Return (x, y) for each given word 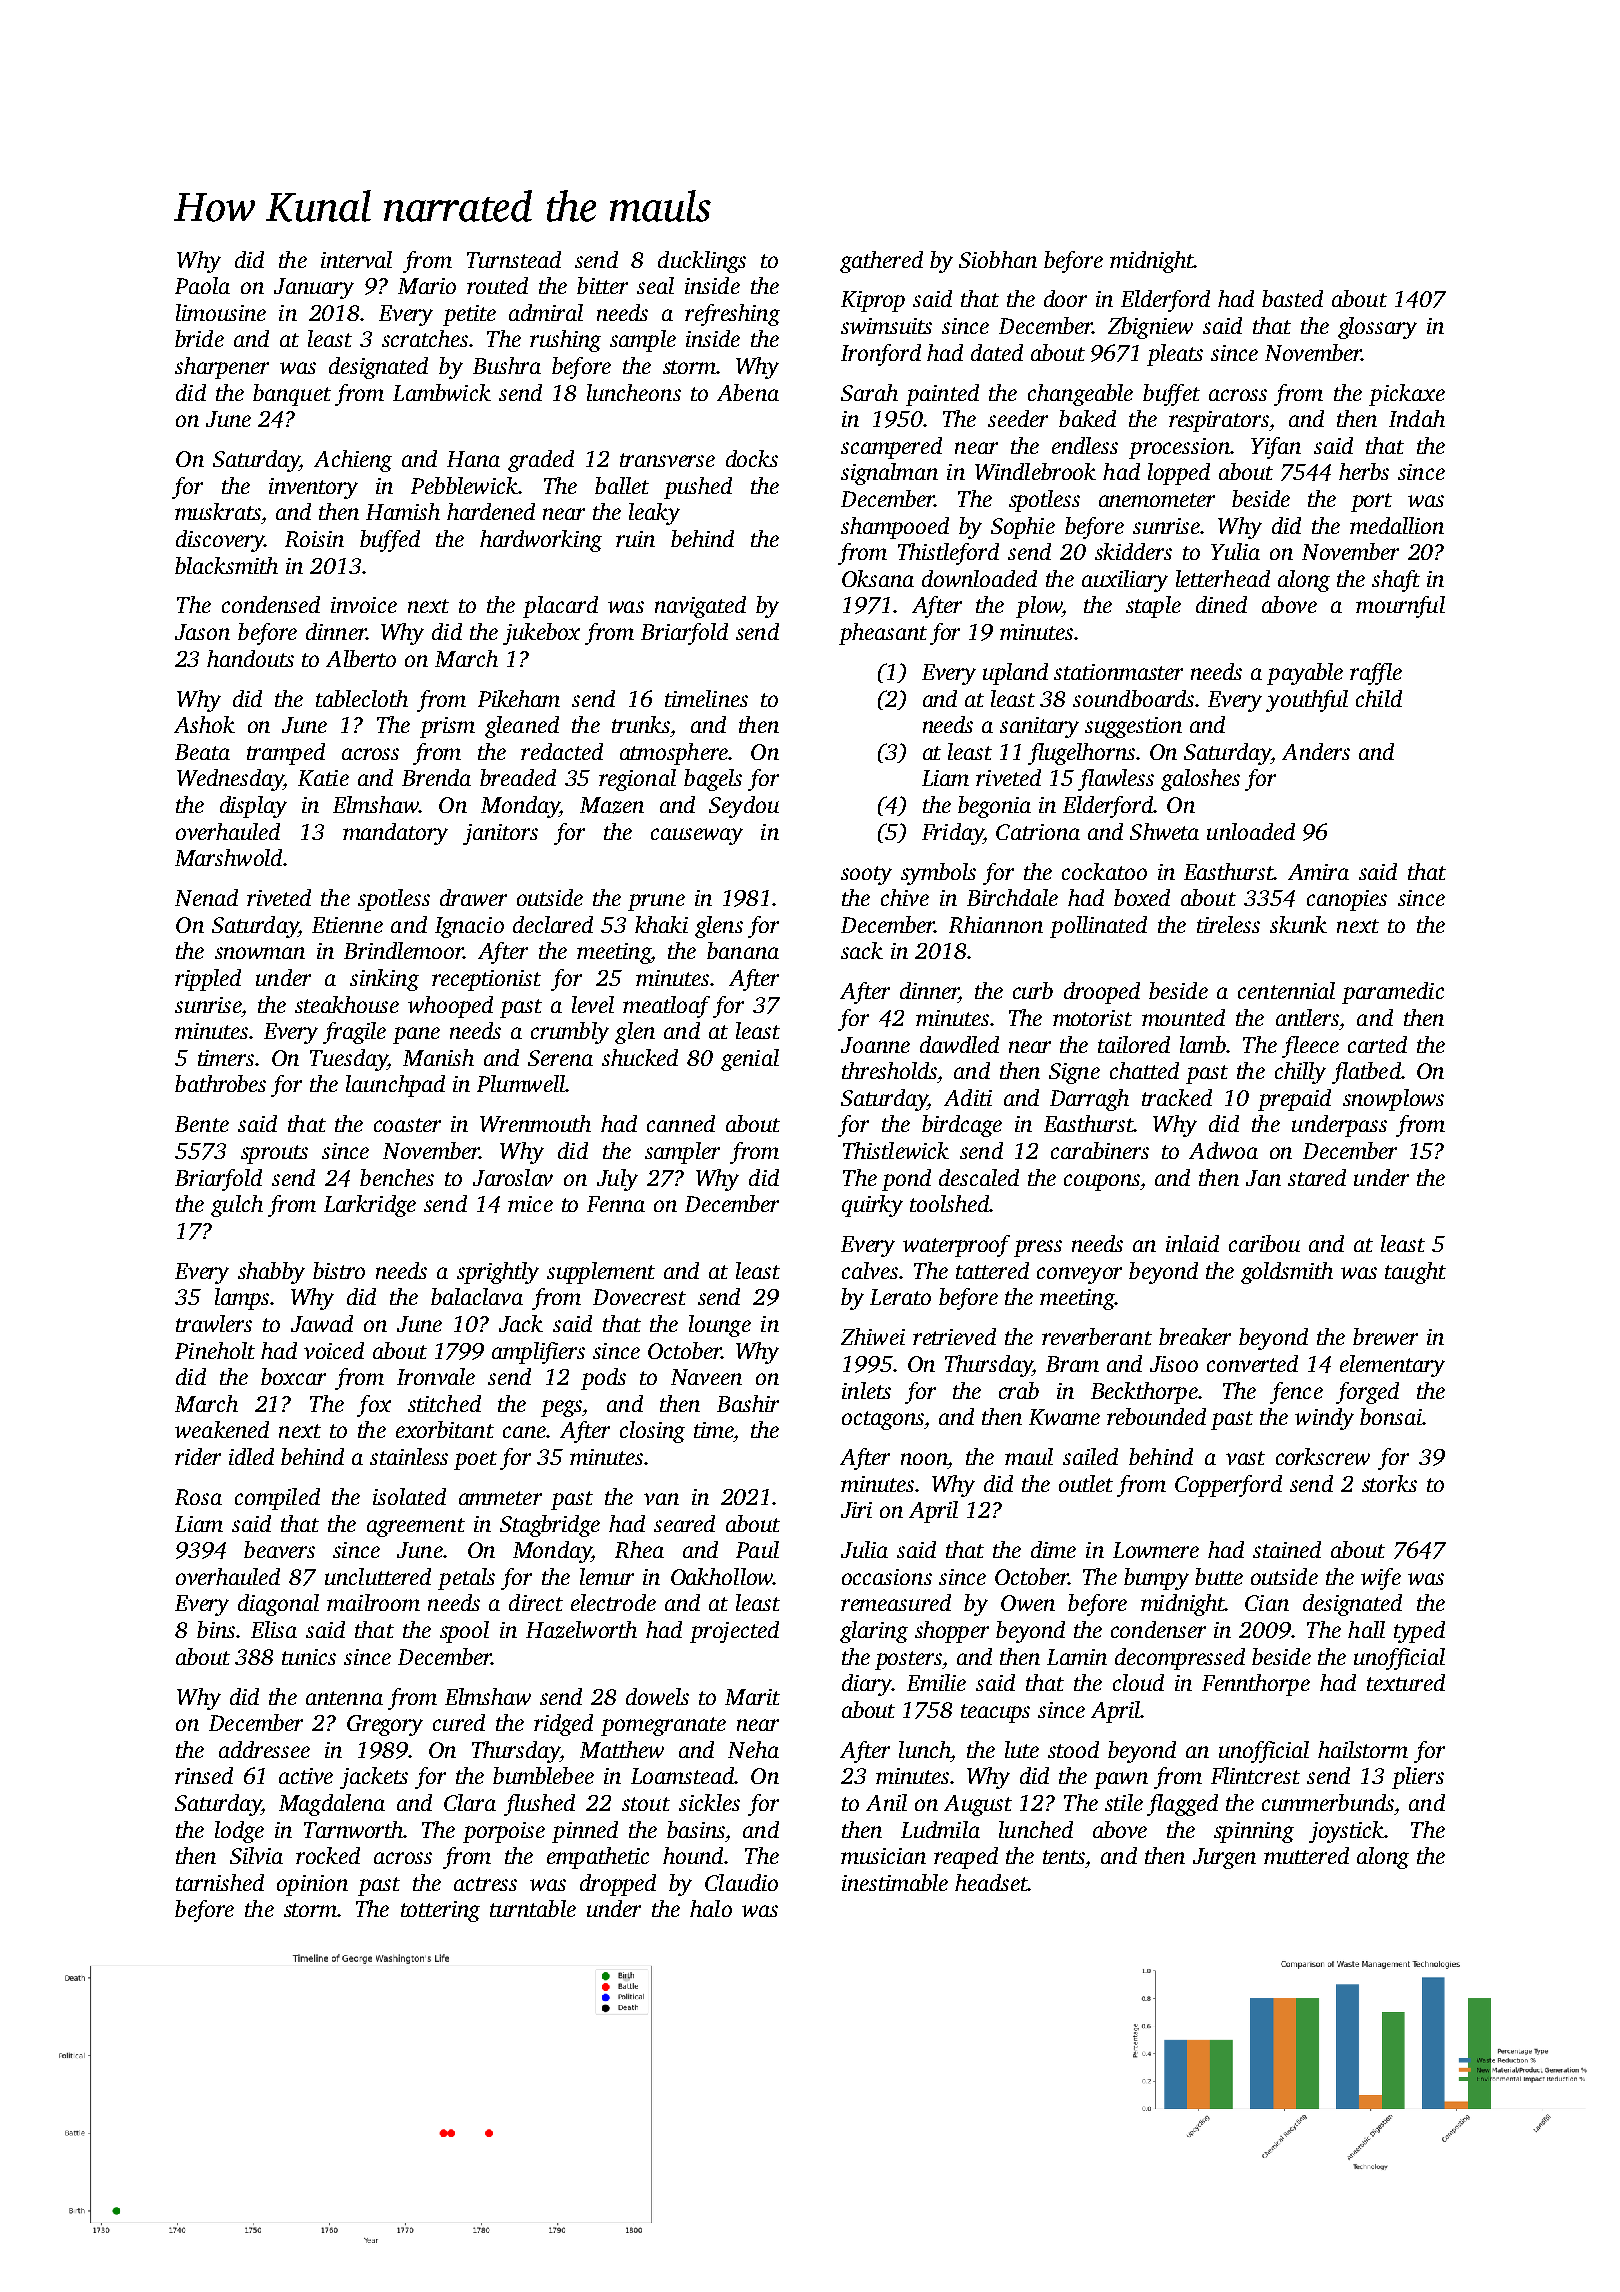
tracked (1177, 1097)
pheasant (883, 634)
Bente (202, 1124)
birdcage (962, 1126)
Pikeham (519, 698)
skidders (1133, 551)
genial (750, 1060)
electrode (613, 1602)
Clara (470, 1802)
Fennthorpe (1256, 1685)
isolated (409, 1496)
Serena (560, 1058)
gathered (881, 262)
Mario (427, 286)
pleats (1175, 355)
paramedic (1393, 993)
